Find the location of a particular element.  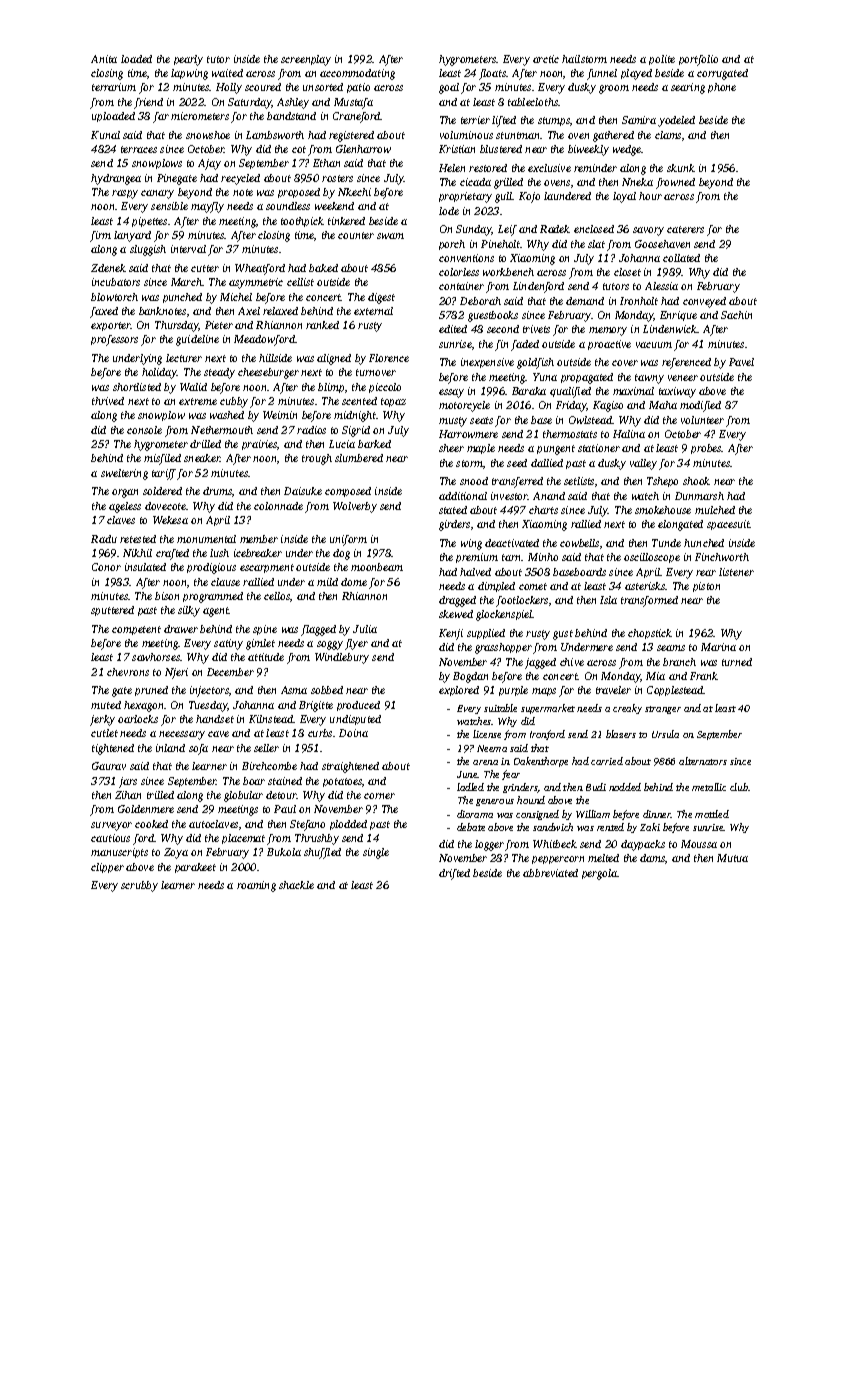

portfolio is located at coordinates (698, 60).
